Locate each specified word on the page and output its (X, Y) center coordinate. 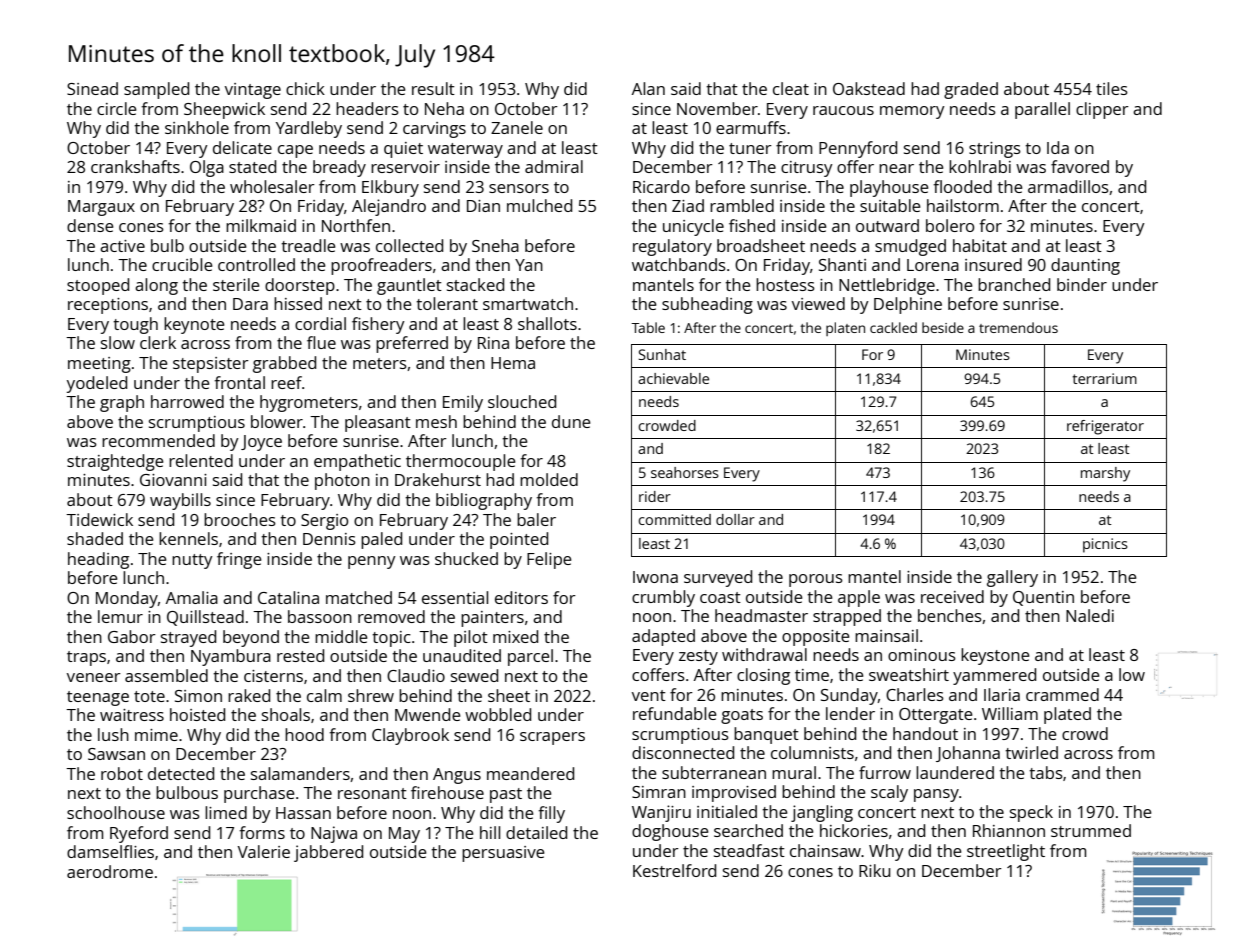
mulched (539, 205)
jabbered (328, 853)
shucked (466, 558)
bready (339, 168)
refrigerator (1105, 427)
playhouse (889, 188)
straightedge (115, 462)
